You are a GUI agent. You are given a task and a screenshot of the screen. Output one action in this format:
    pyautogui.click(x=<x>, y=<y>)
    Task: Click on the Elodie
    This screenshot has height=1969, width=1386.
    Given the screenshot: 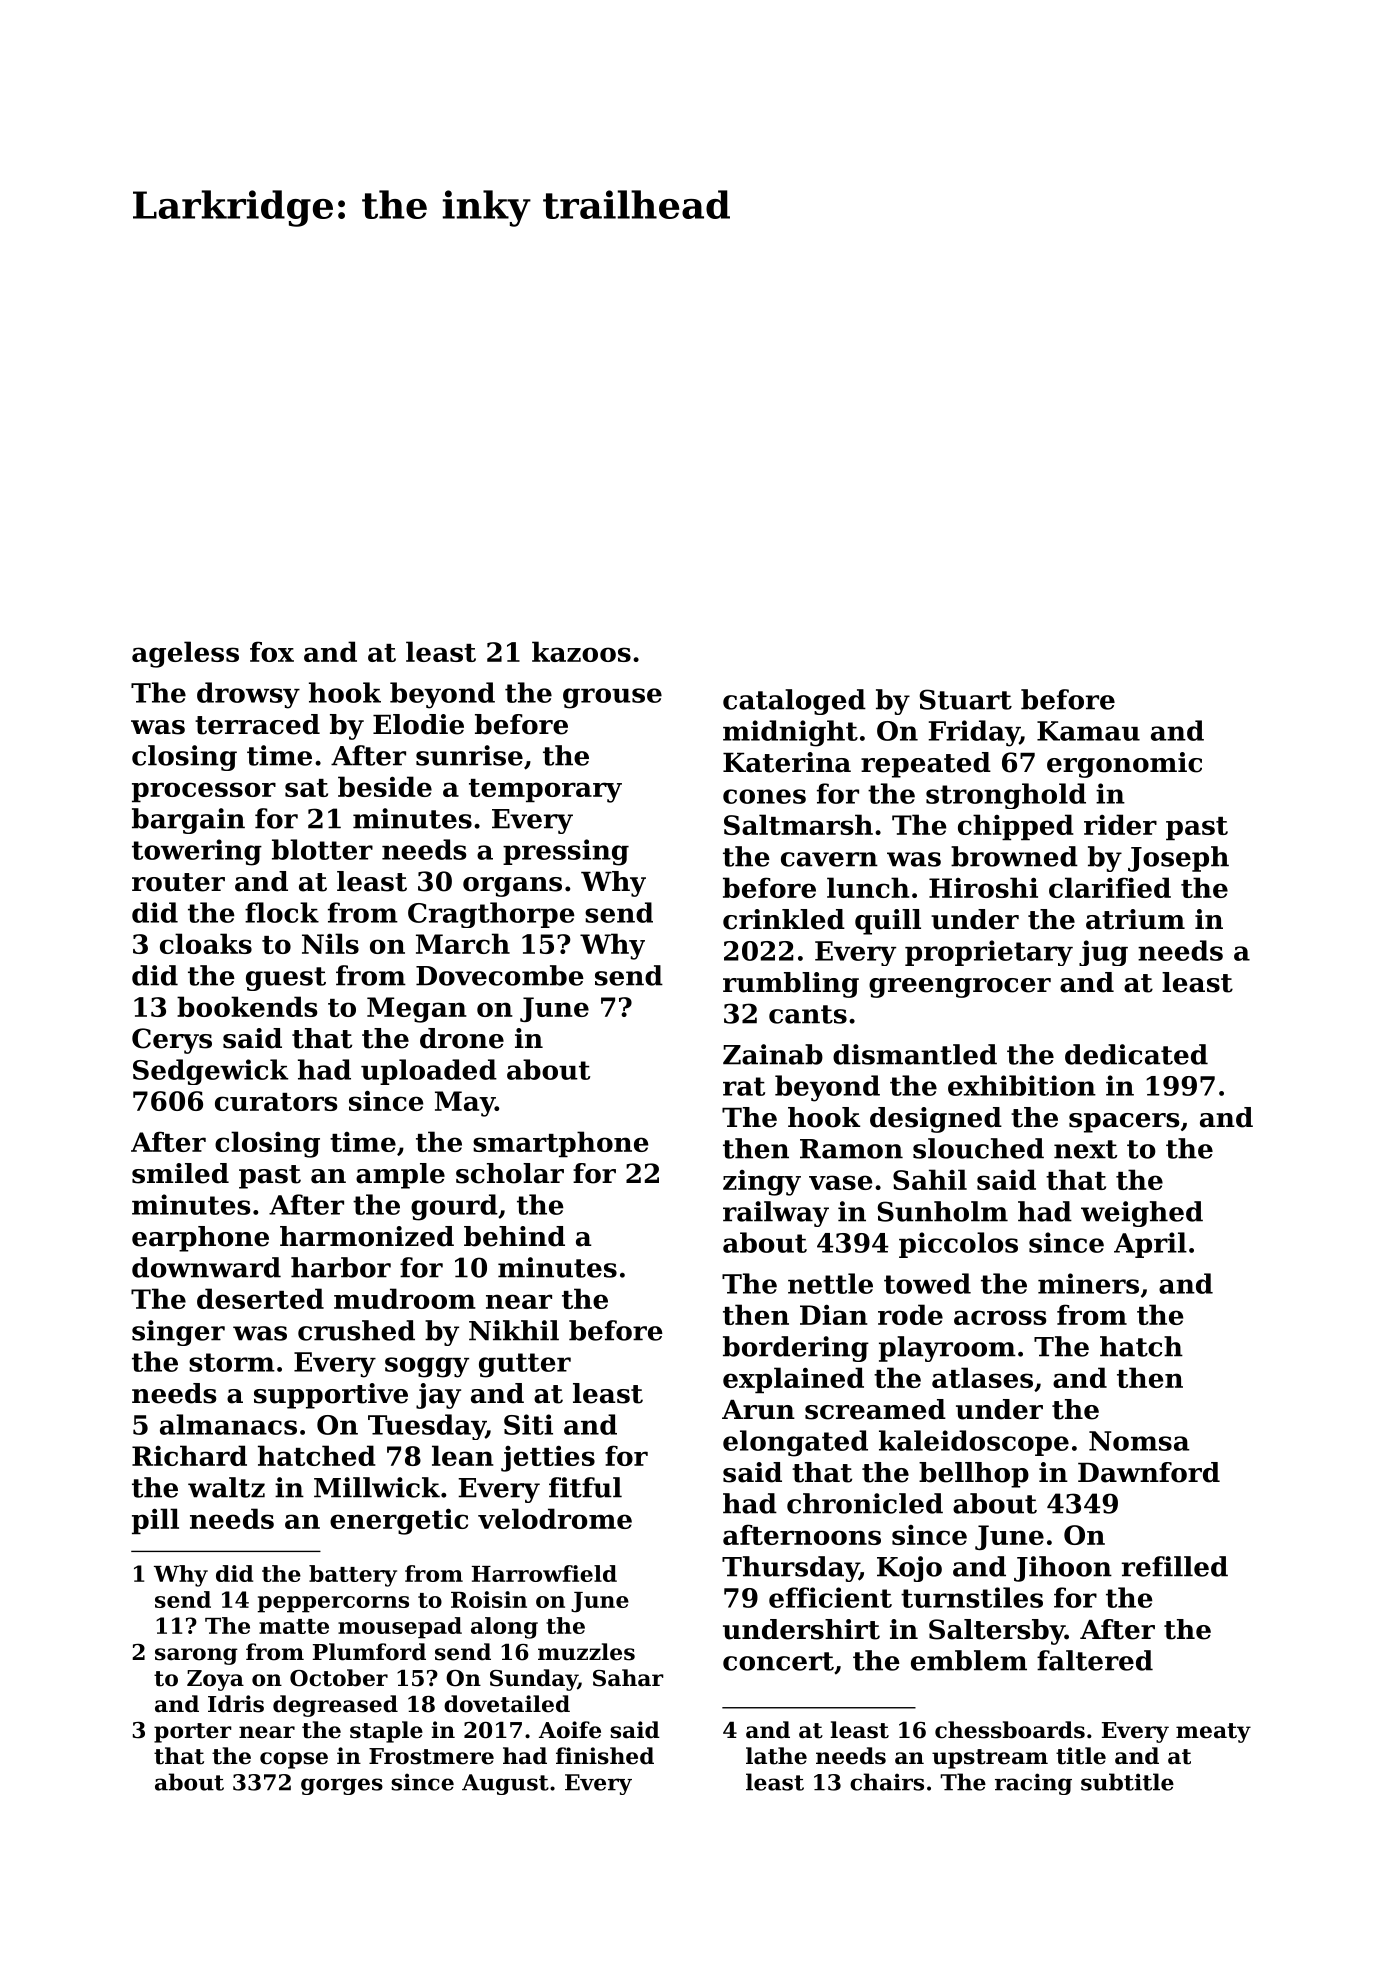 What is the action you would take?
    pyautogui.click(x=418, y=724)
